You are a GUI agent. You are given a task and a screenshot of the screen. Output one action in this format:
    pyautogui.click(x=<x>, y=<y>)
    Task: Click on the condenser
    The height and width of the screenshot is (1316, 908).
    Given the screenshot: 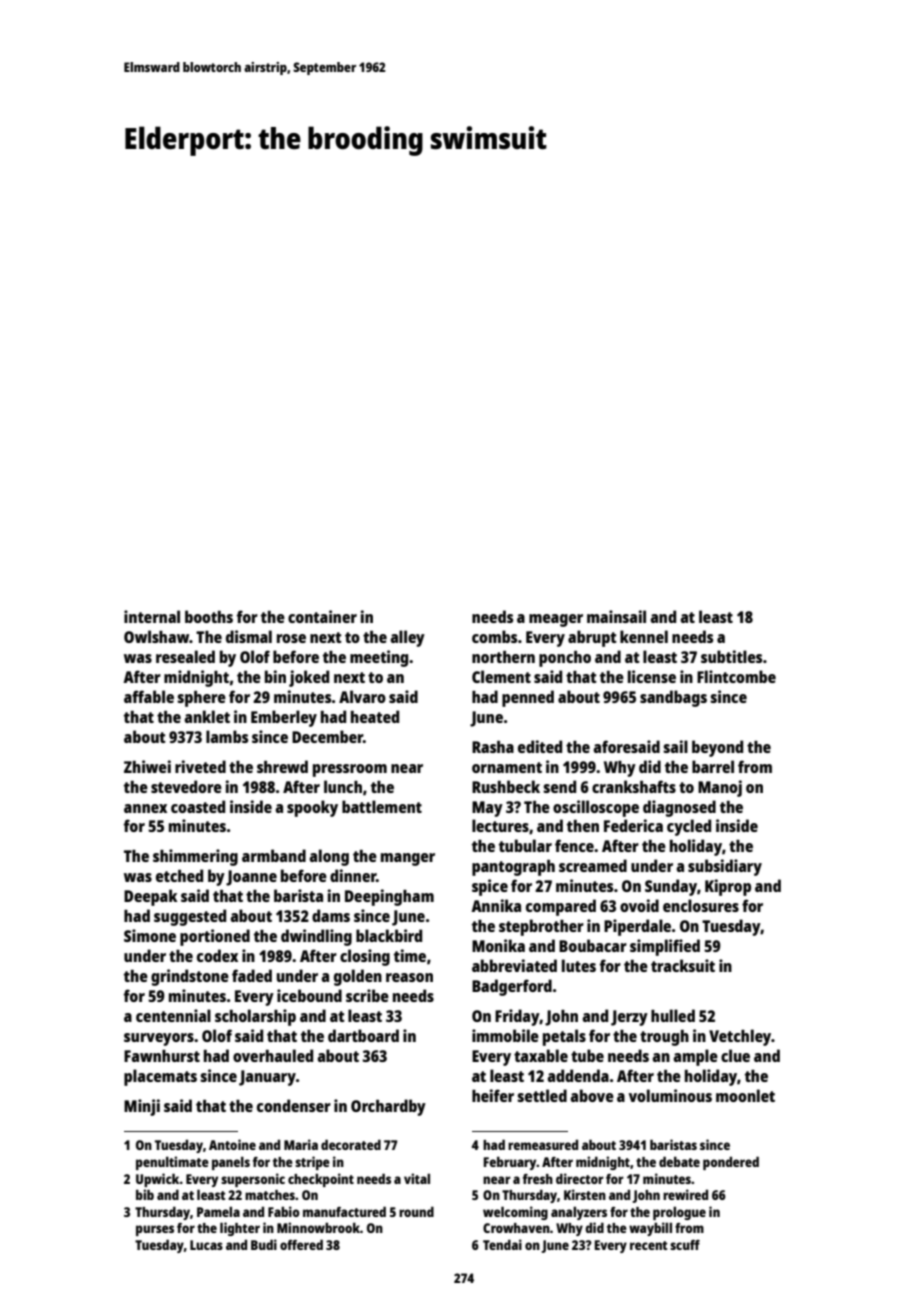 What is the action you would take?
    pyautogui.click(x=294, y=1105)
